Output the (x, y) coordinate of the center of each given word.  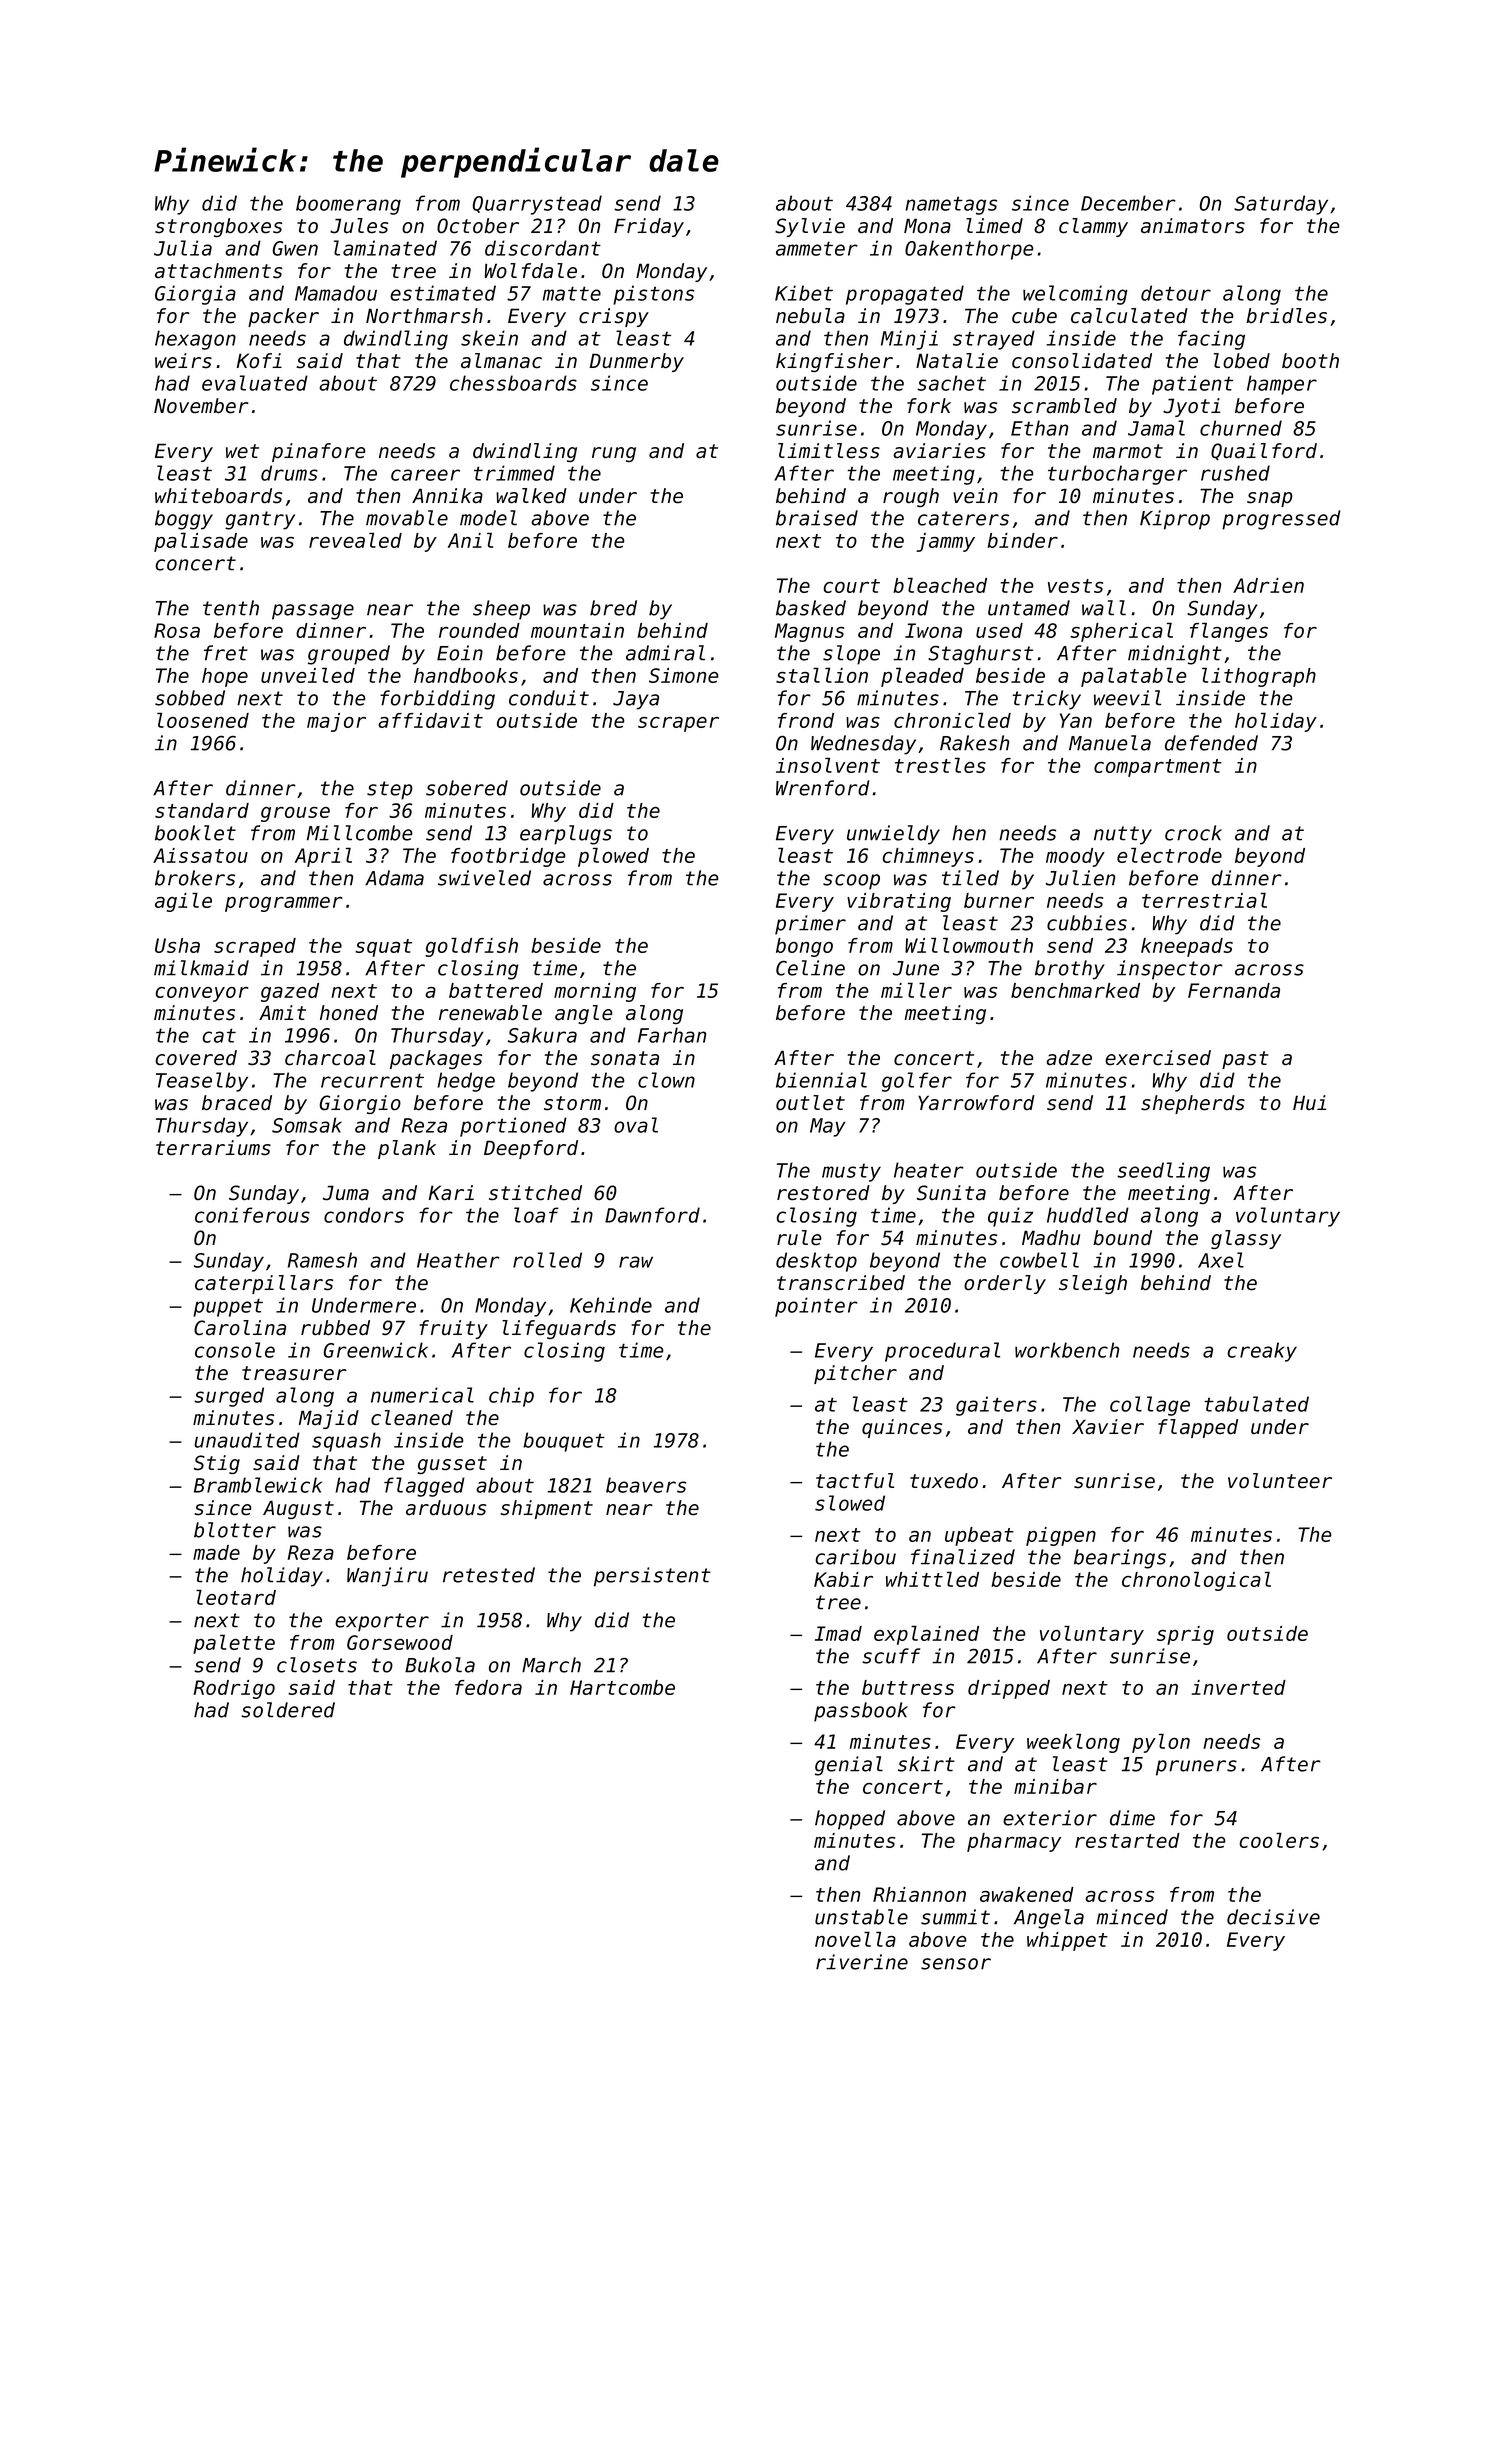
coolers (1279, 1840)
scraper (678, 724)
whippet (1067, 1941)
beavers (646, 1485)
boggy (184, 520)
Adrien (1268, 585)
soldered (288, 1710)
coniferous (252, 1215)
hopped (850, 1820)
